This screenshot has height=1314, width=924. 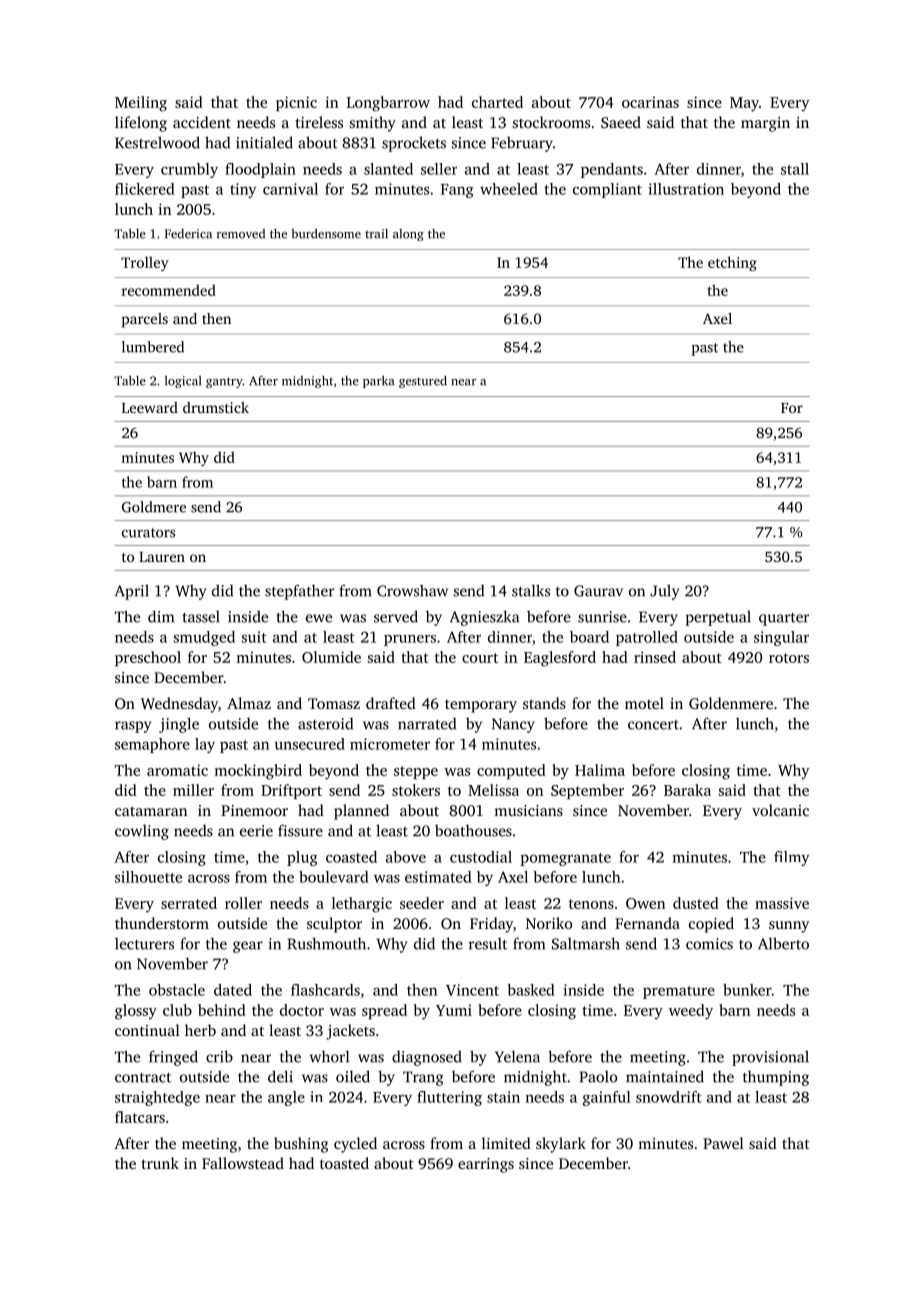 What do you see at coordinates (784, 619) in the screenshot?
I see `quarter` at bounding box center [784, 619].
